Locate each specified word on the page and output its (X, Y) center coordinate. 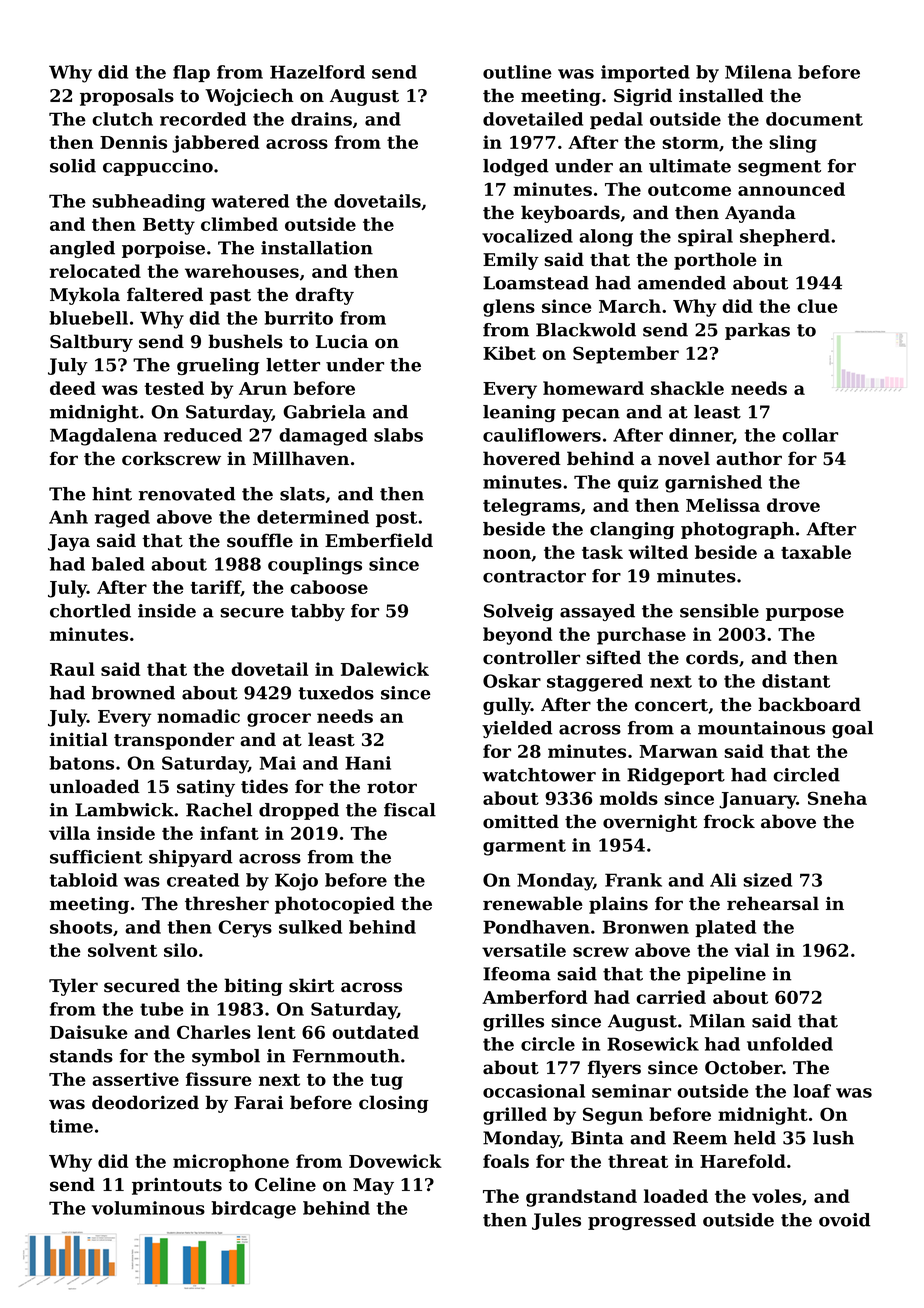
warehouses (242, 271)
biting (253, 987)
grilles (513, 1022)
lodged (515, 167)
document (814, 119)
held (755, 1138)
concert (671, 705)
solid (73, 166)
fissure (219, 1079)
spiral (705, 237)
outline (517, 72)
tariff (215, 588)
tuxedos (336, 693)
